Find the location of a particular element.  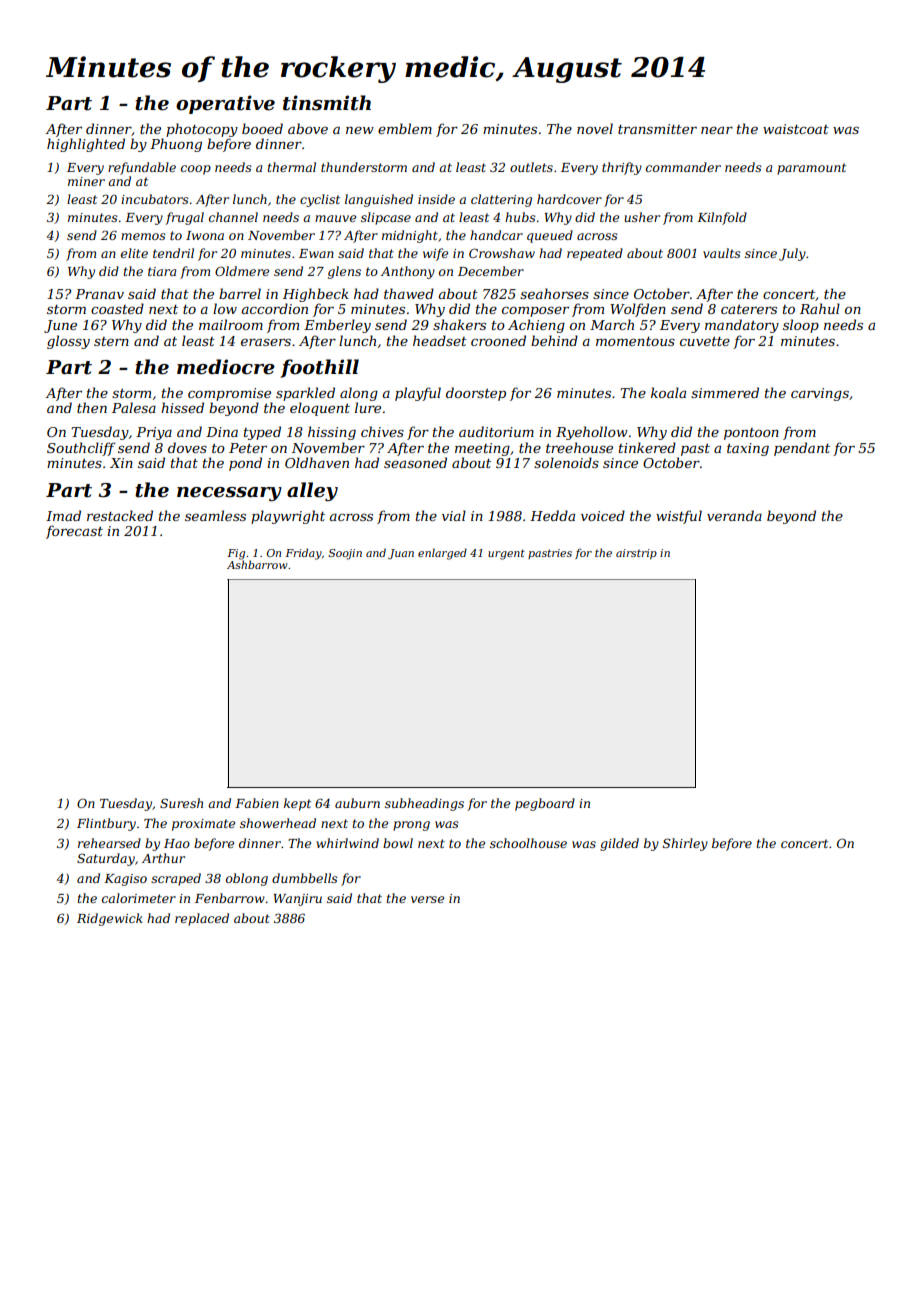

Achieng is located at coordinates (536, 326).
